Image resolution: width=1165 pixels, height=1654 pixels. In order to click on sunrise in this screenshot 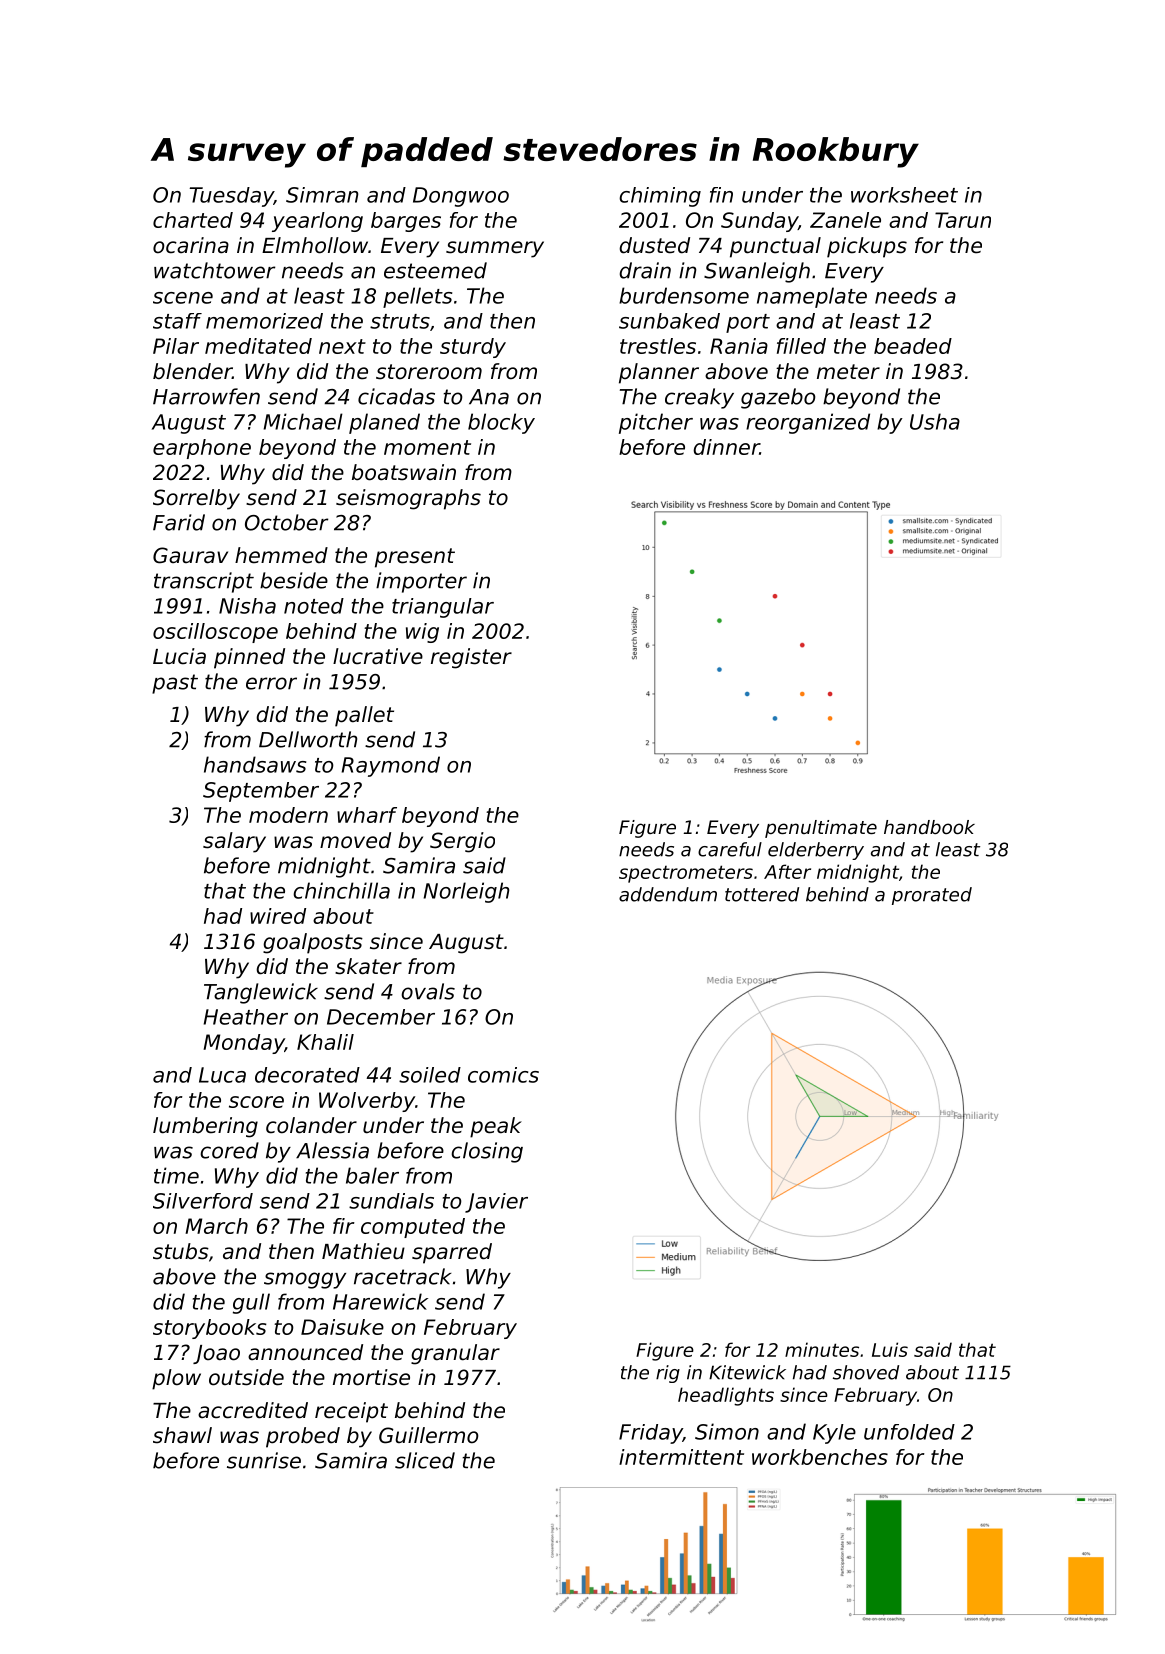, I will do `click(264, 1460)`.
